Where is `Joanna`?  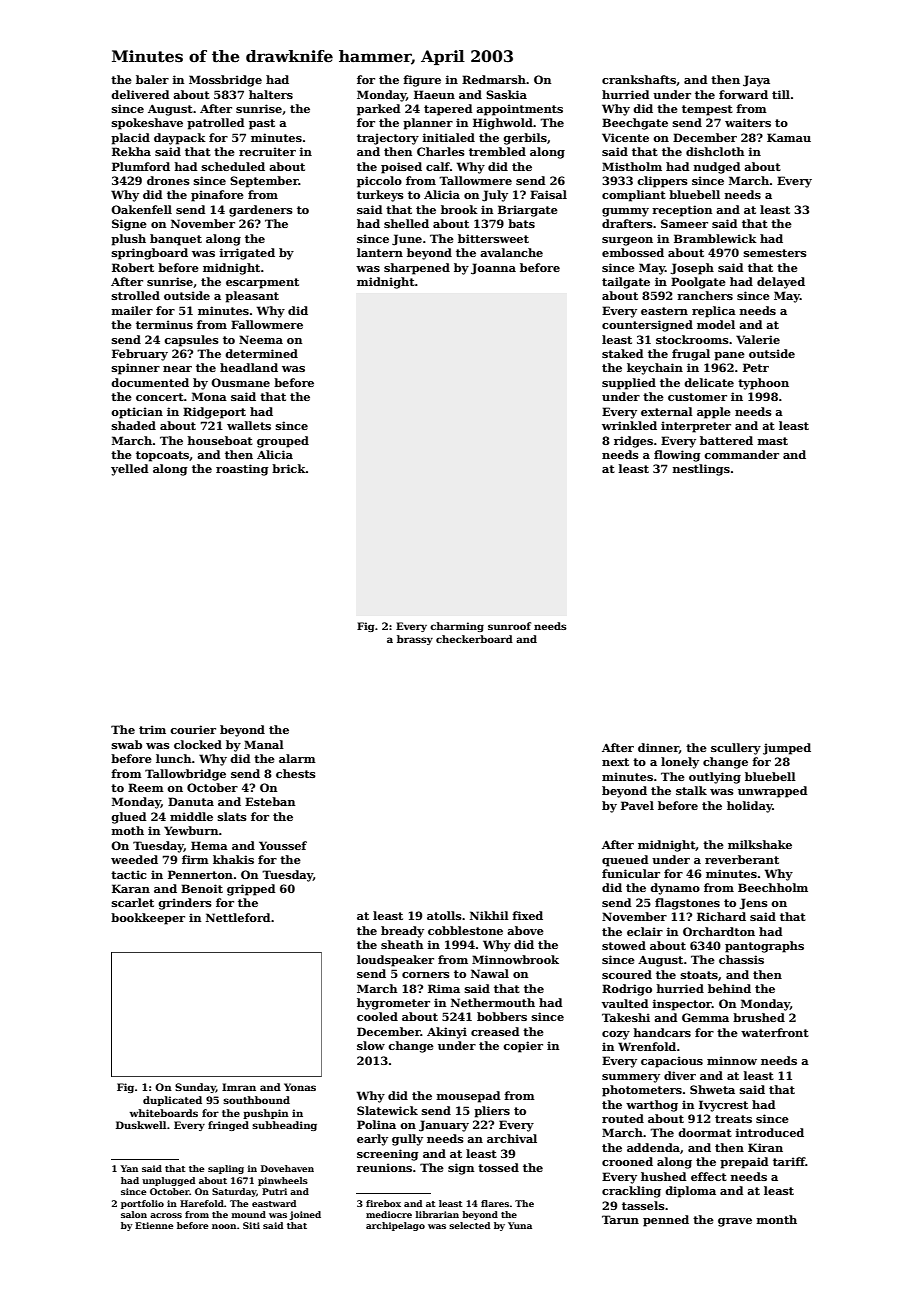 Joanna is located at coordinates (493, 269).
